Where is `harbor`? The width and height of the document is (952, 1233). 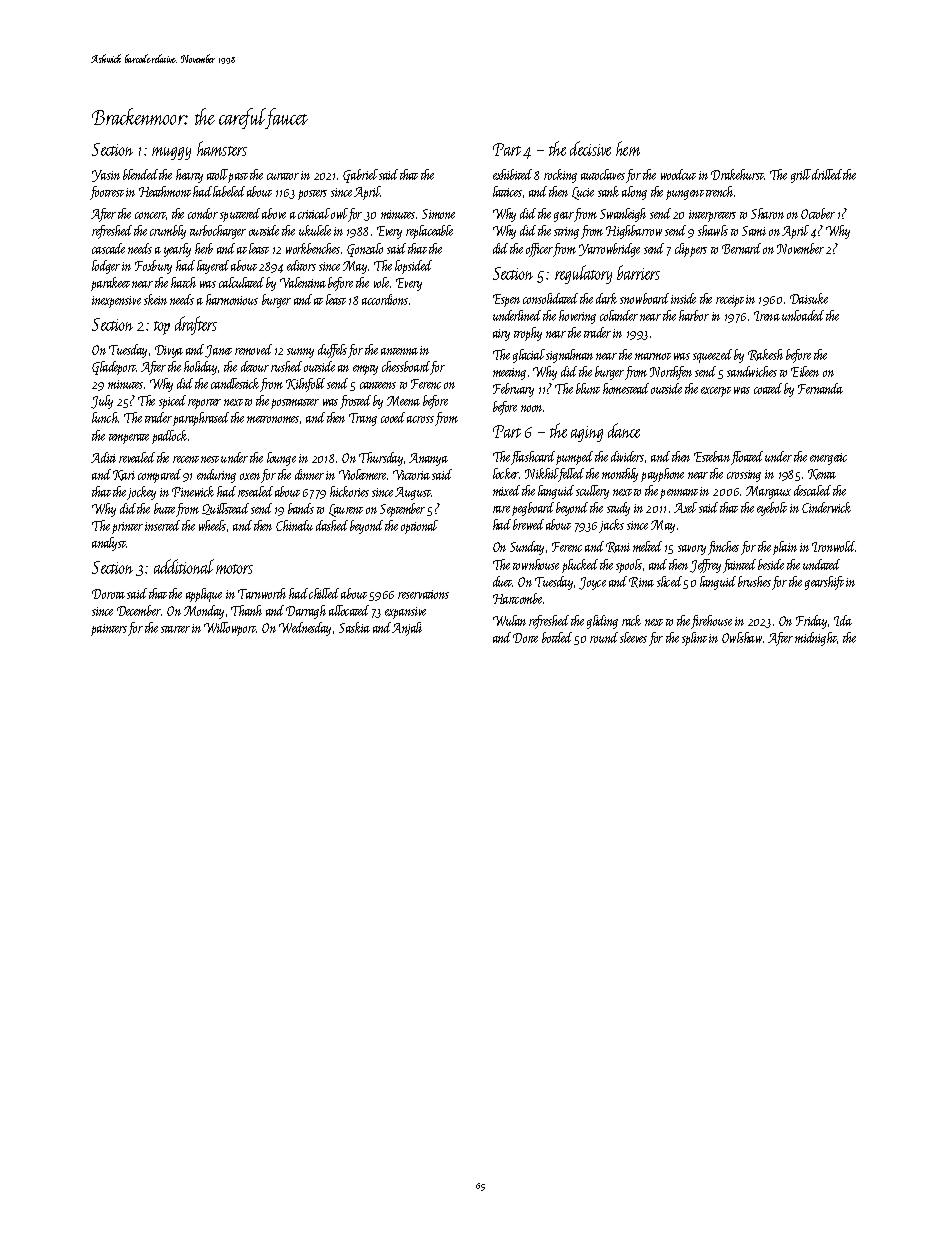
harbor is located at coordinates (694, 315).
